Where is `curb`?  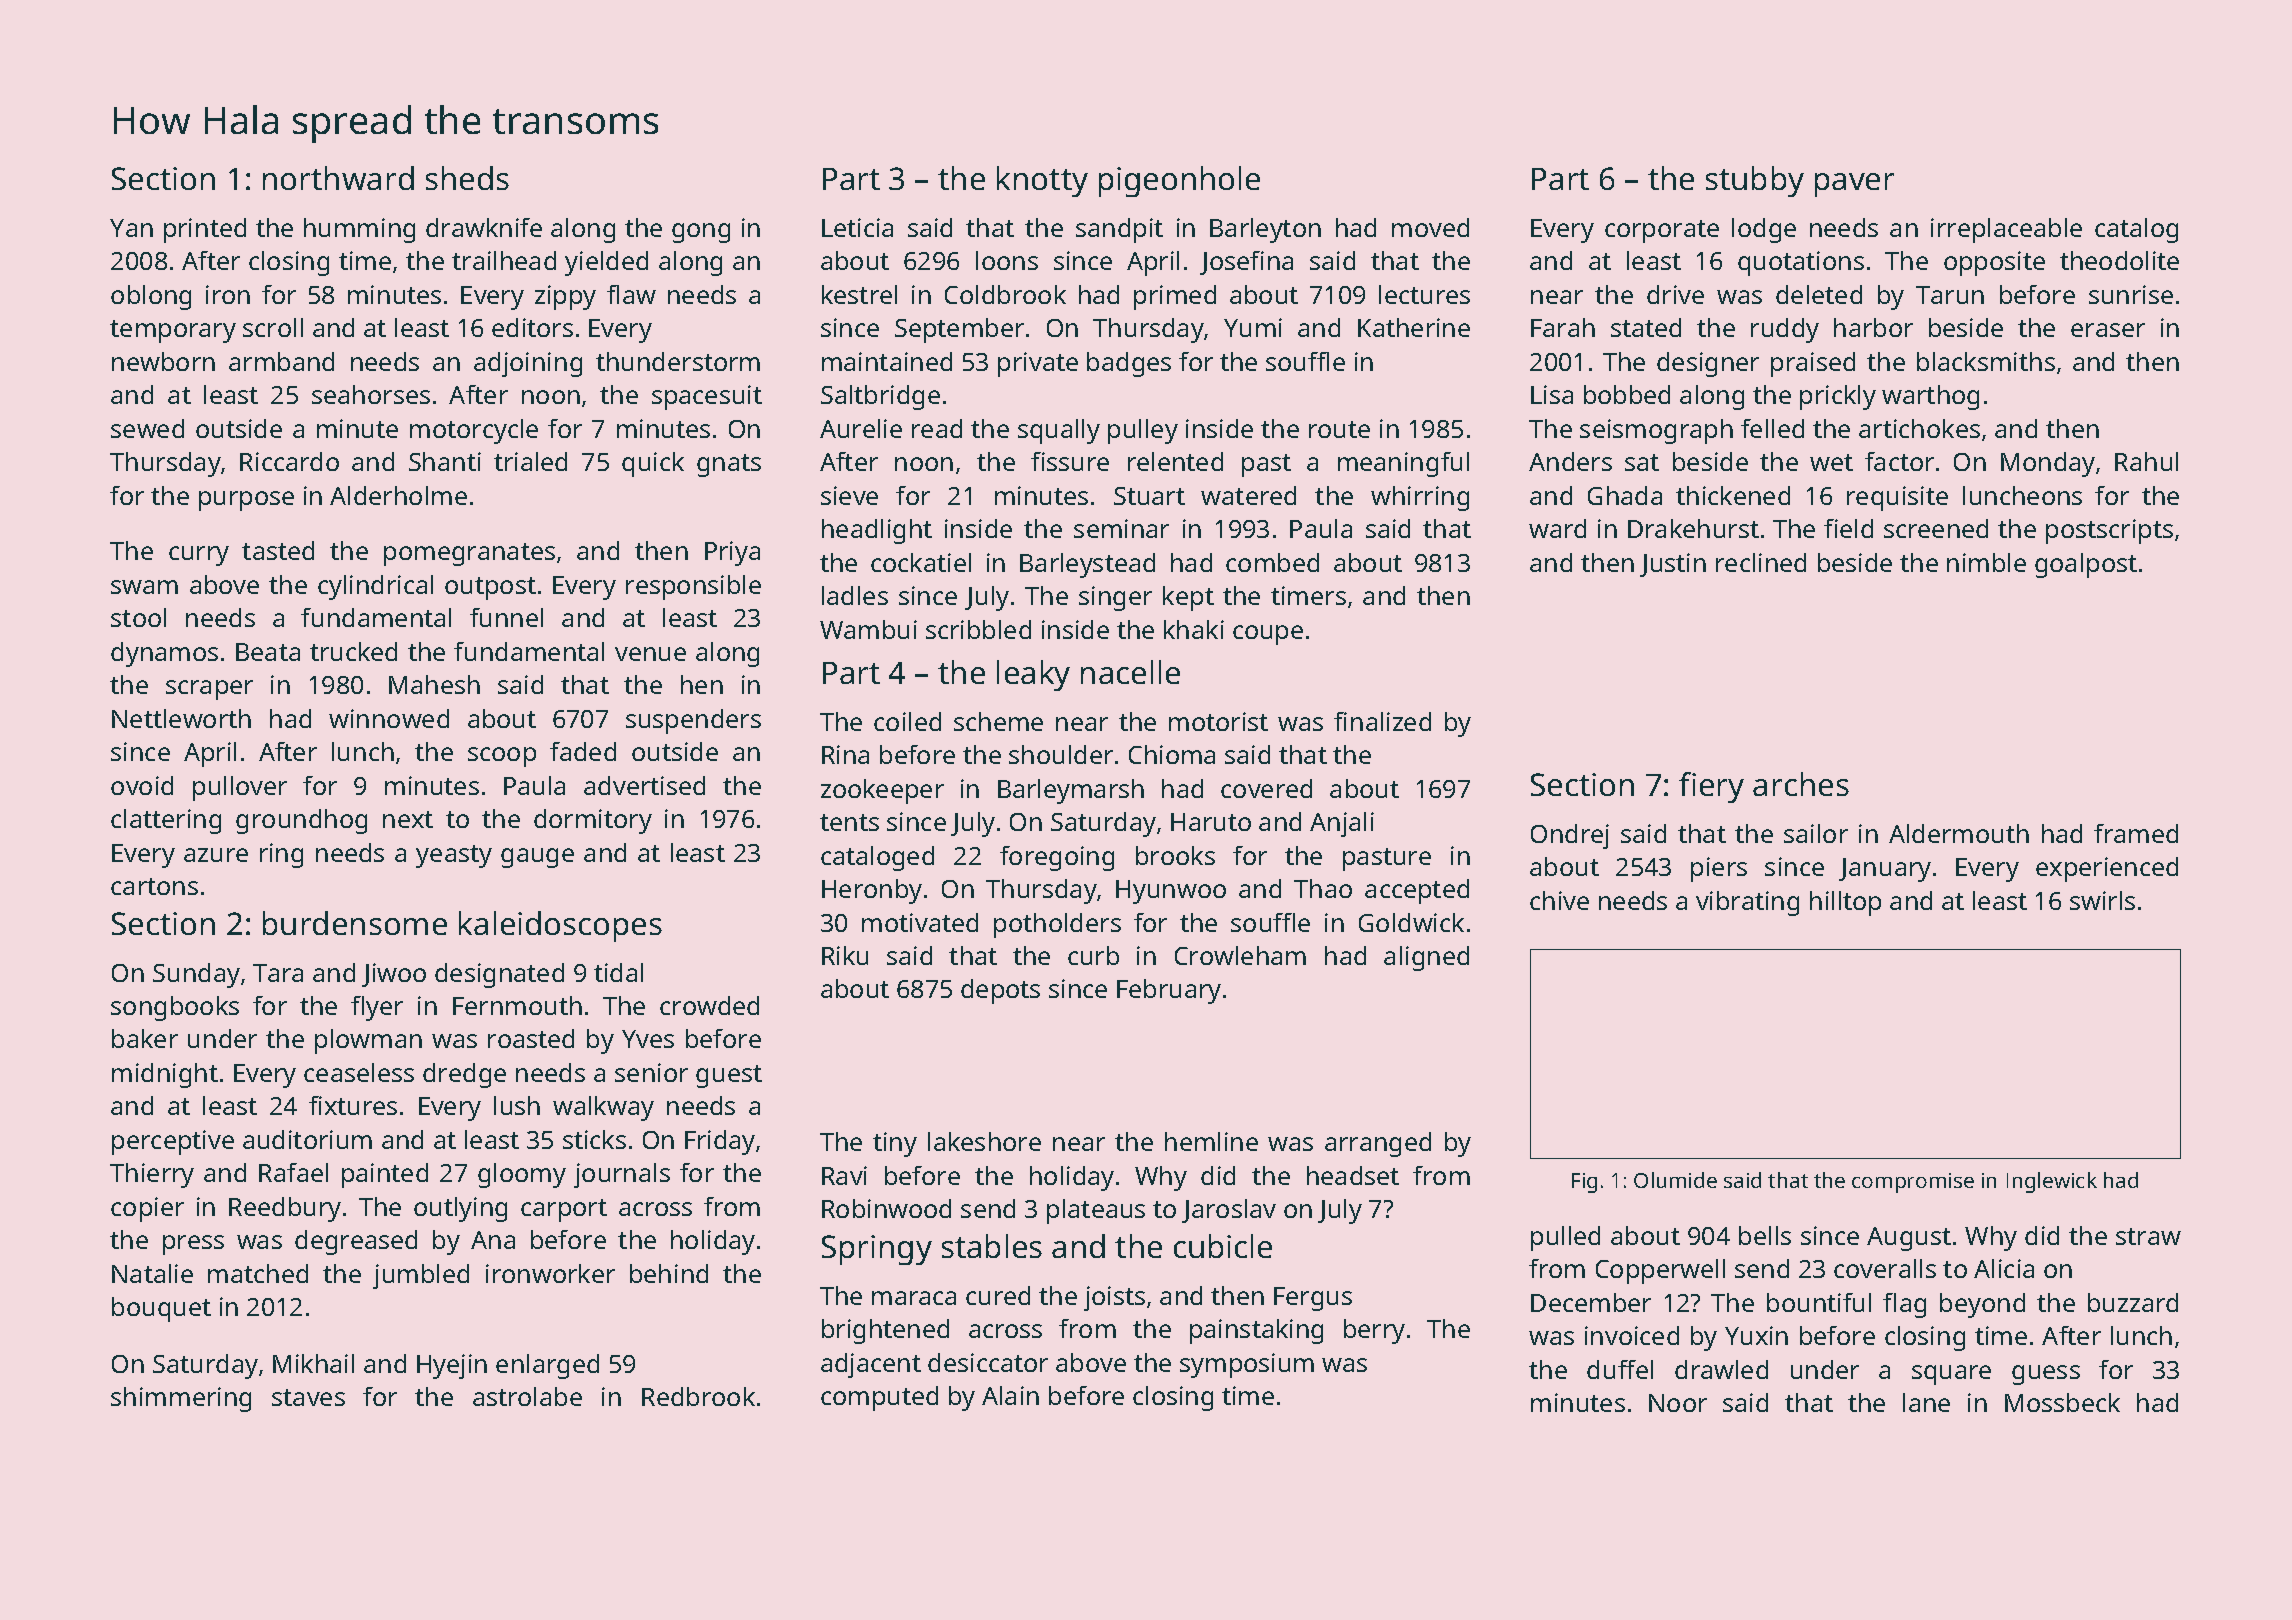 curb is located at coordinates (1093, 955).
